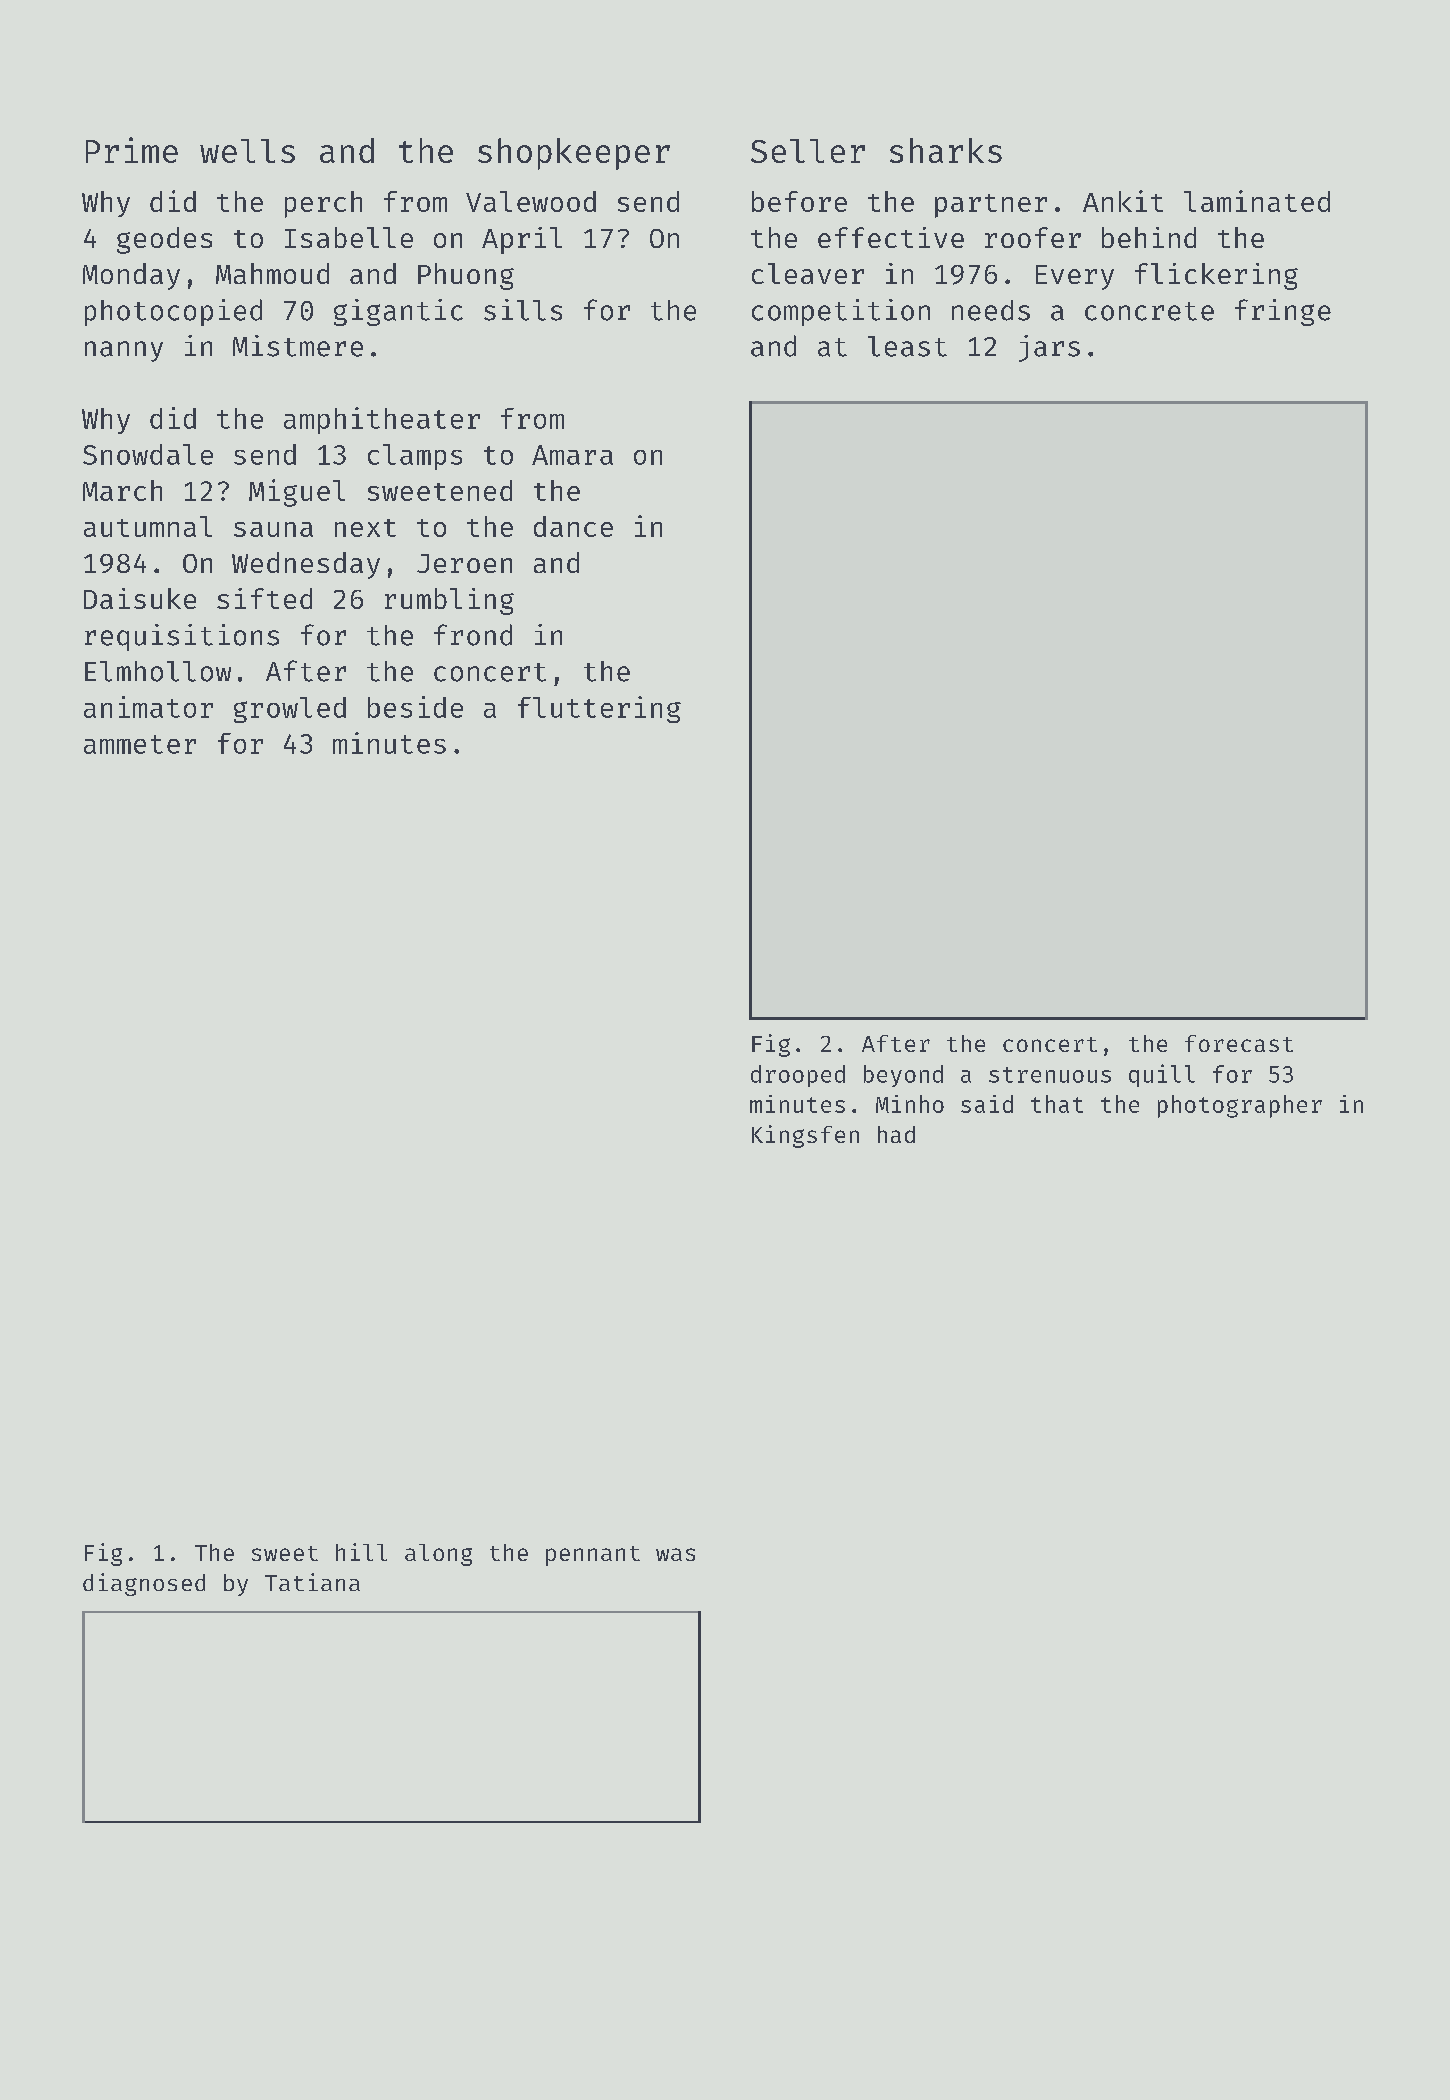 This page has height=2100, width=1450. I want to click on Prime, so click(132, 150).
